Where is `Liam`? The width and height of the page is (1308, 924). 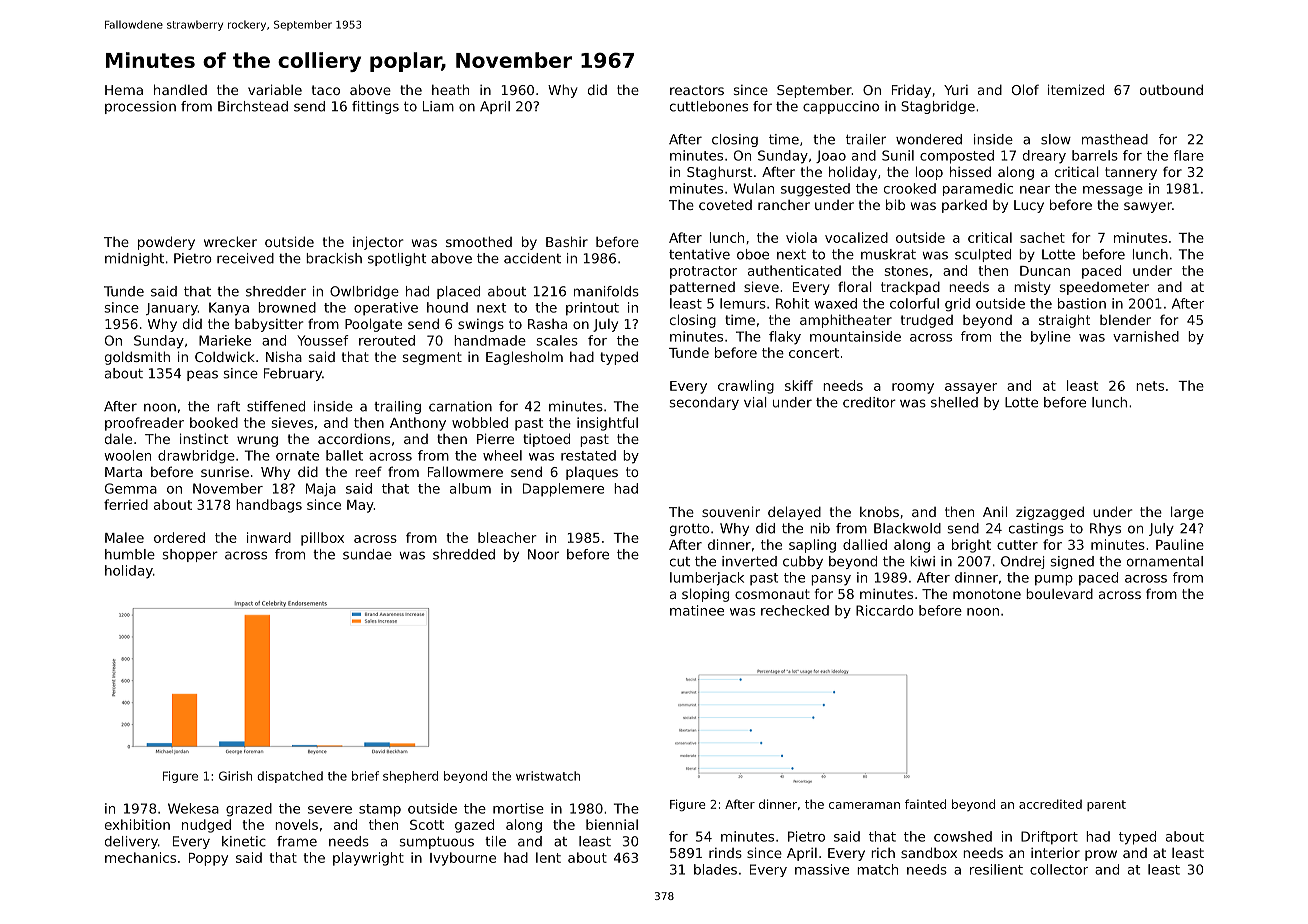
Liam is located at coordinates (438, 106).
